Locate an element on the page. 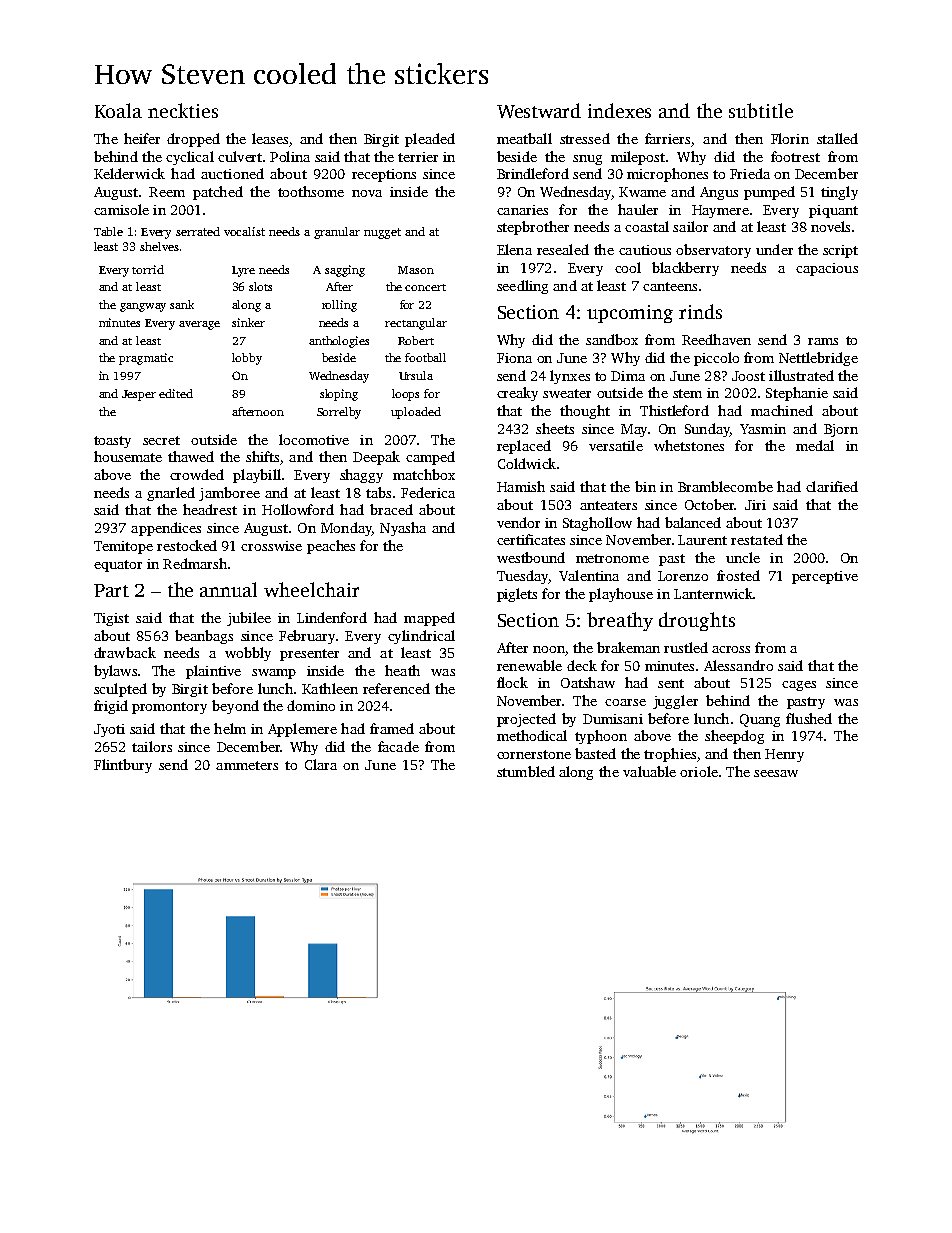 This image has height=1233, width=952. cautious is located at coordinates (645, 250).
